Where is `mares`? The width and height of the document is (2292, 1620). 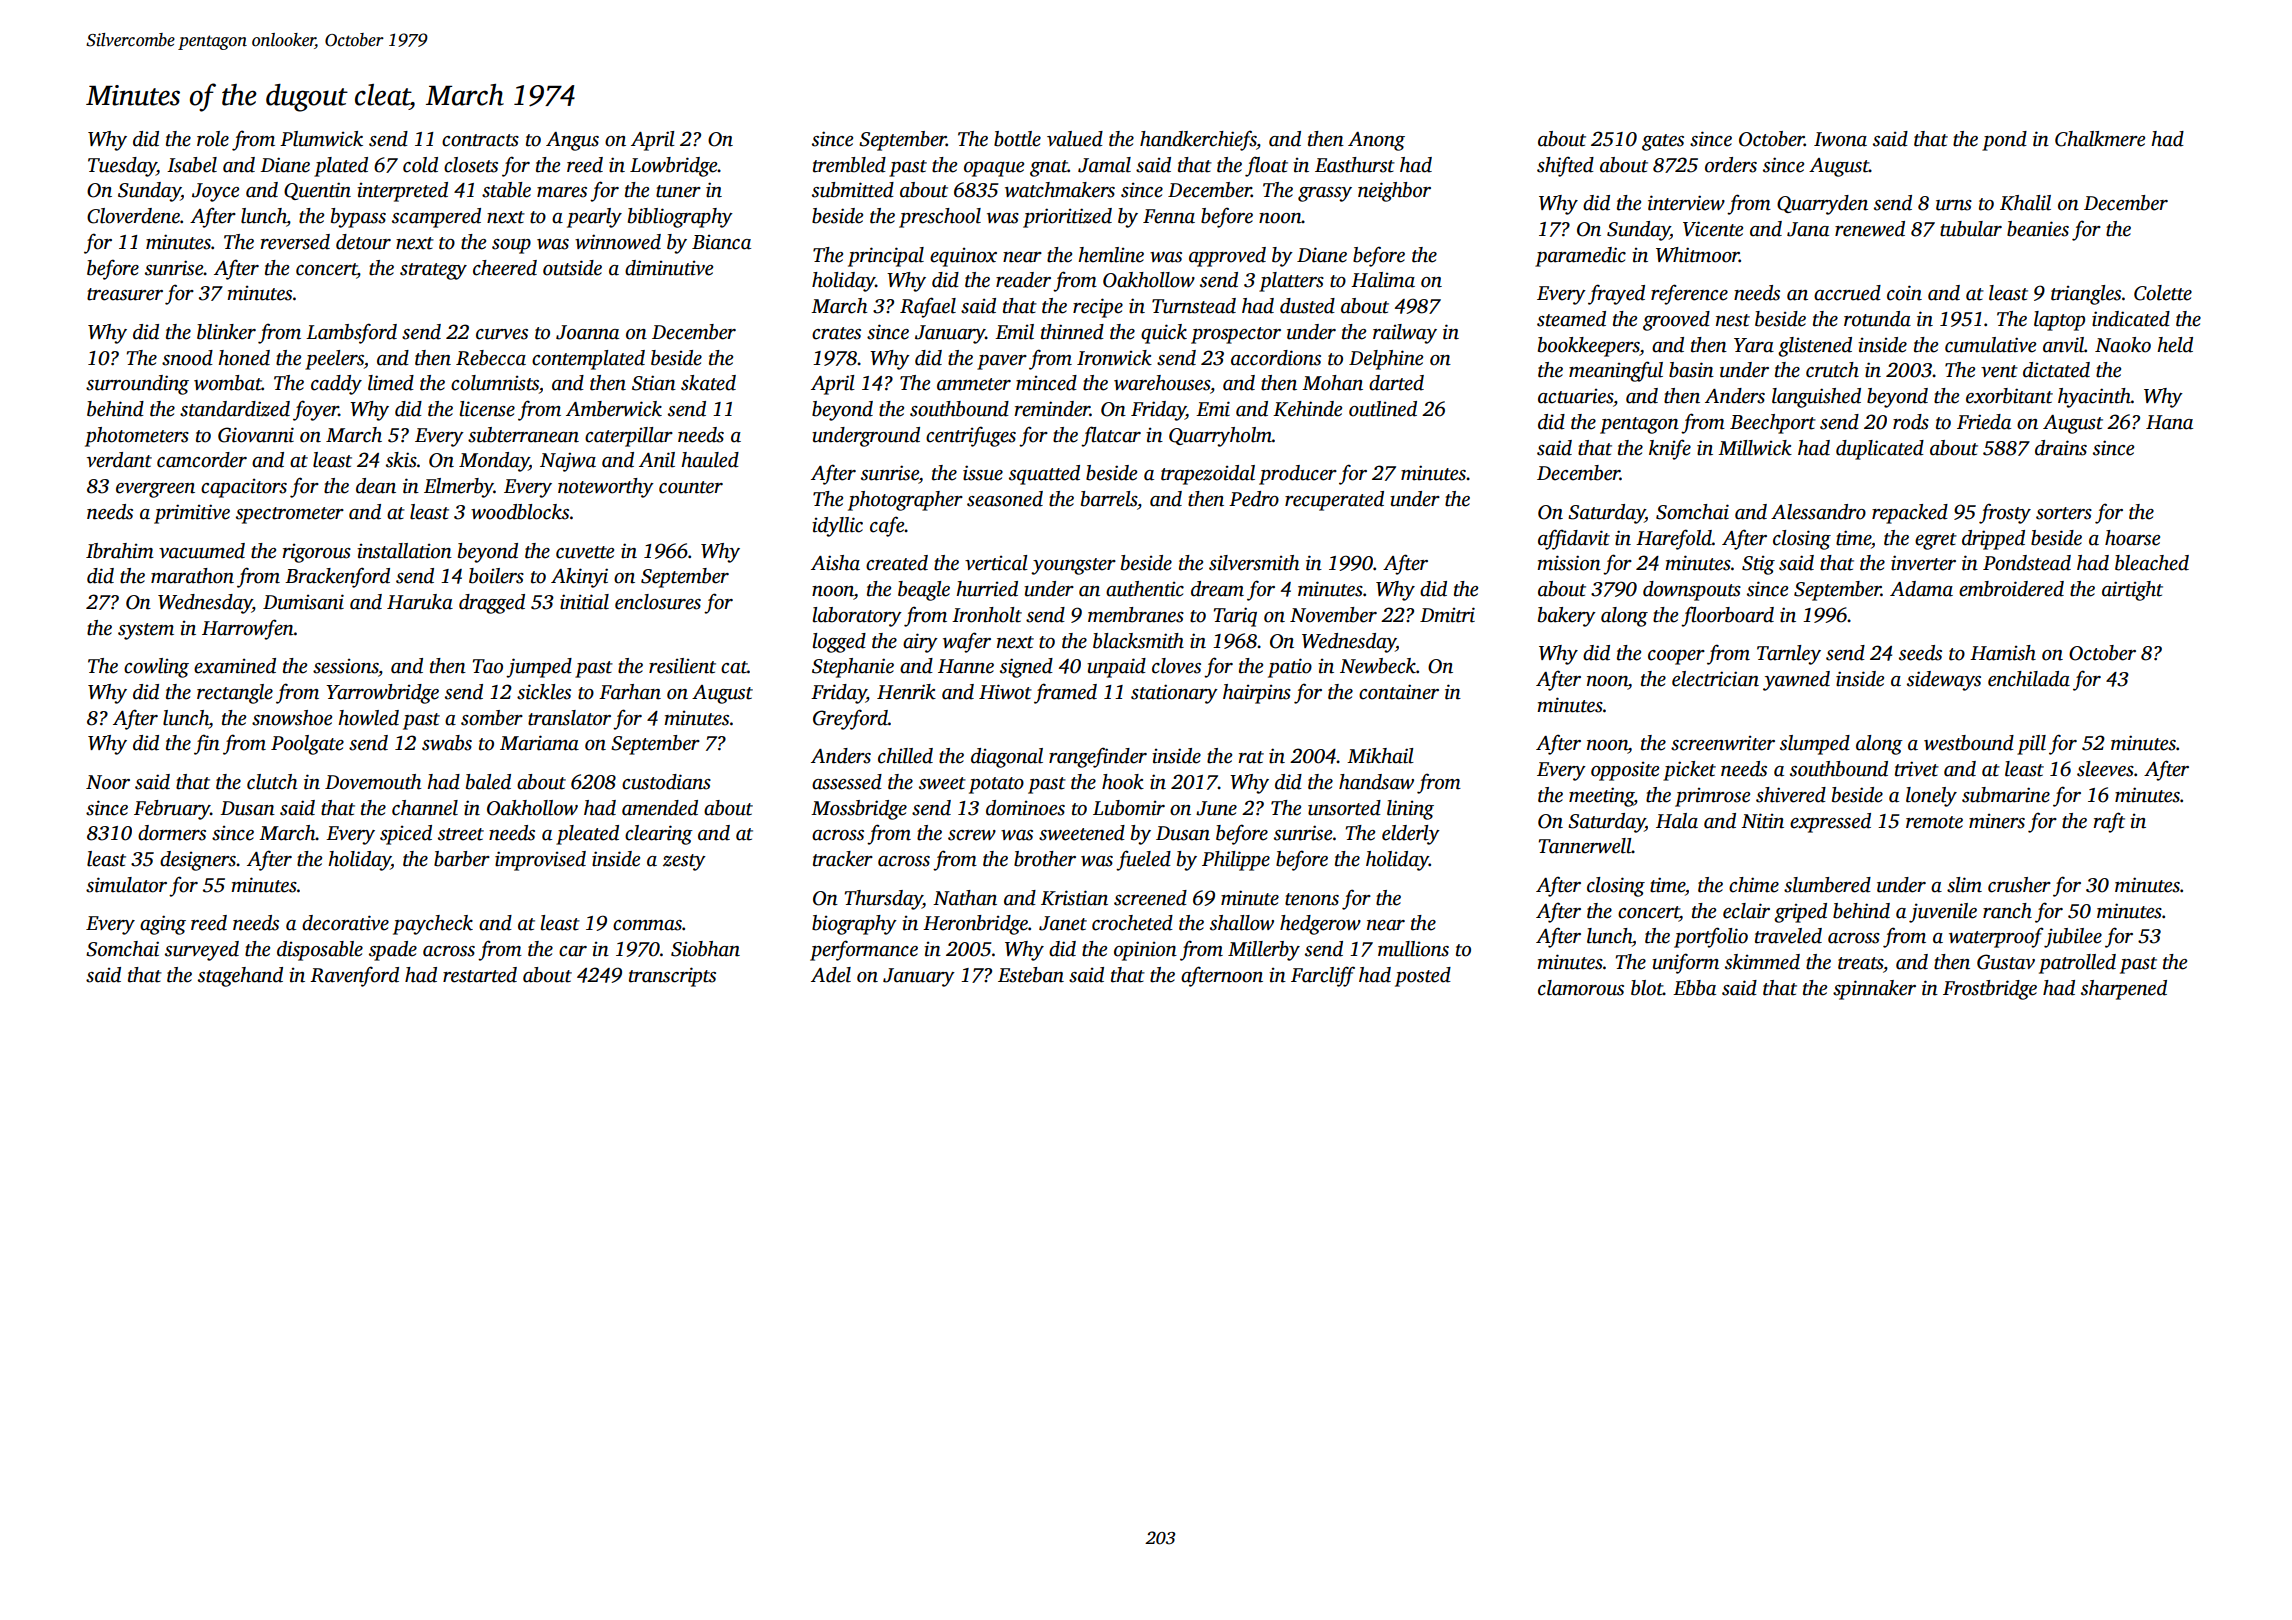
mares is located at coordinates (562, 192).
